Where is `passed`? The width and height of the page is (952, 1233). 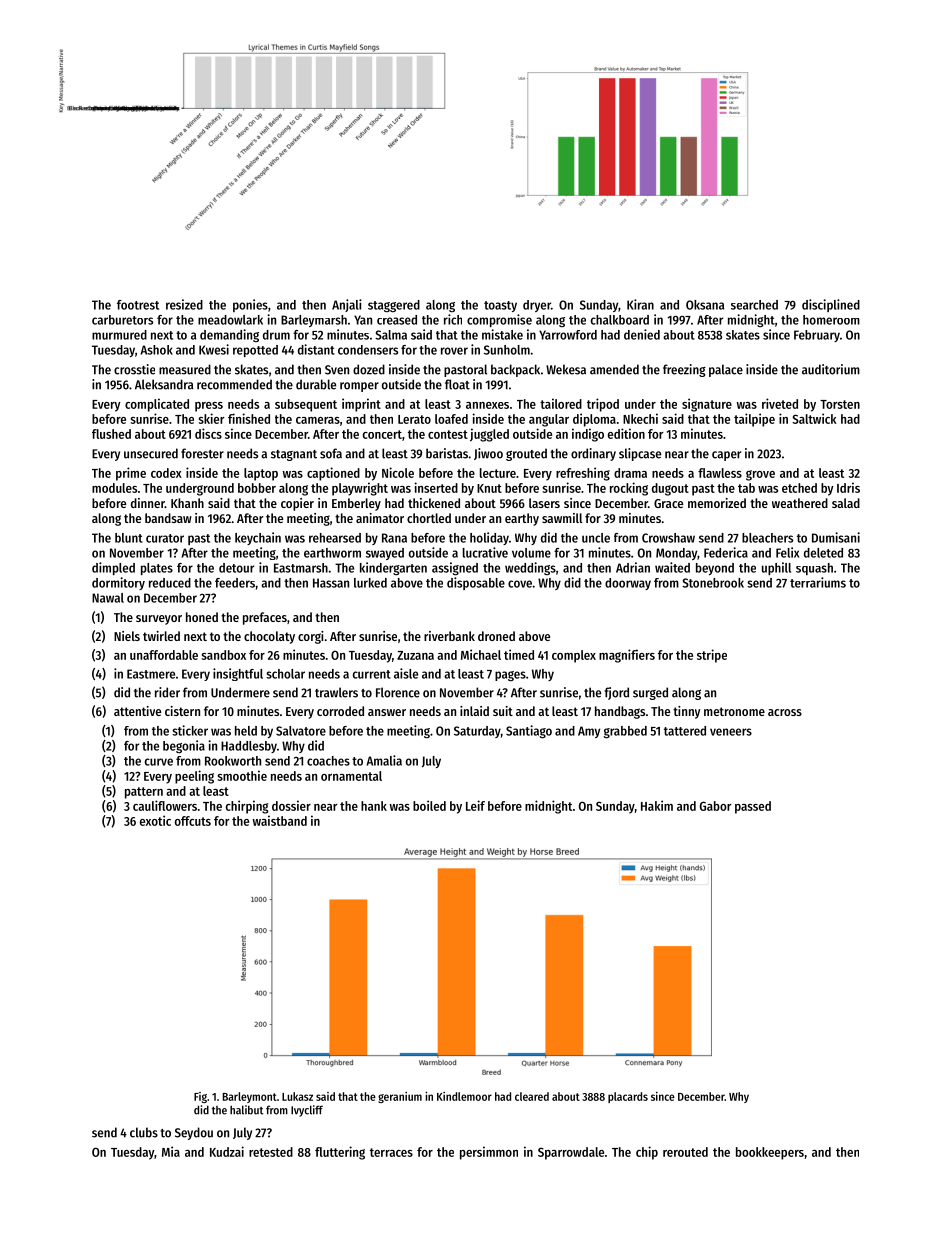
passed is located at coordinates (753, 807).
